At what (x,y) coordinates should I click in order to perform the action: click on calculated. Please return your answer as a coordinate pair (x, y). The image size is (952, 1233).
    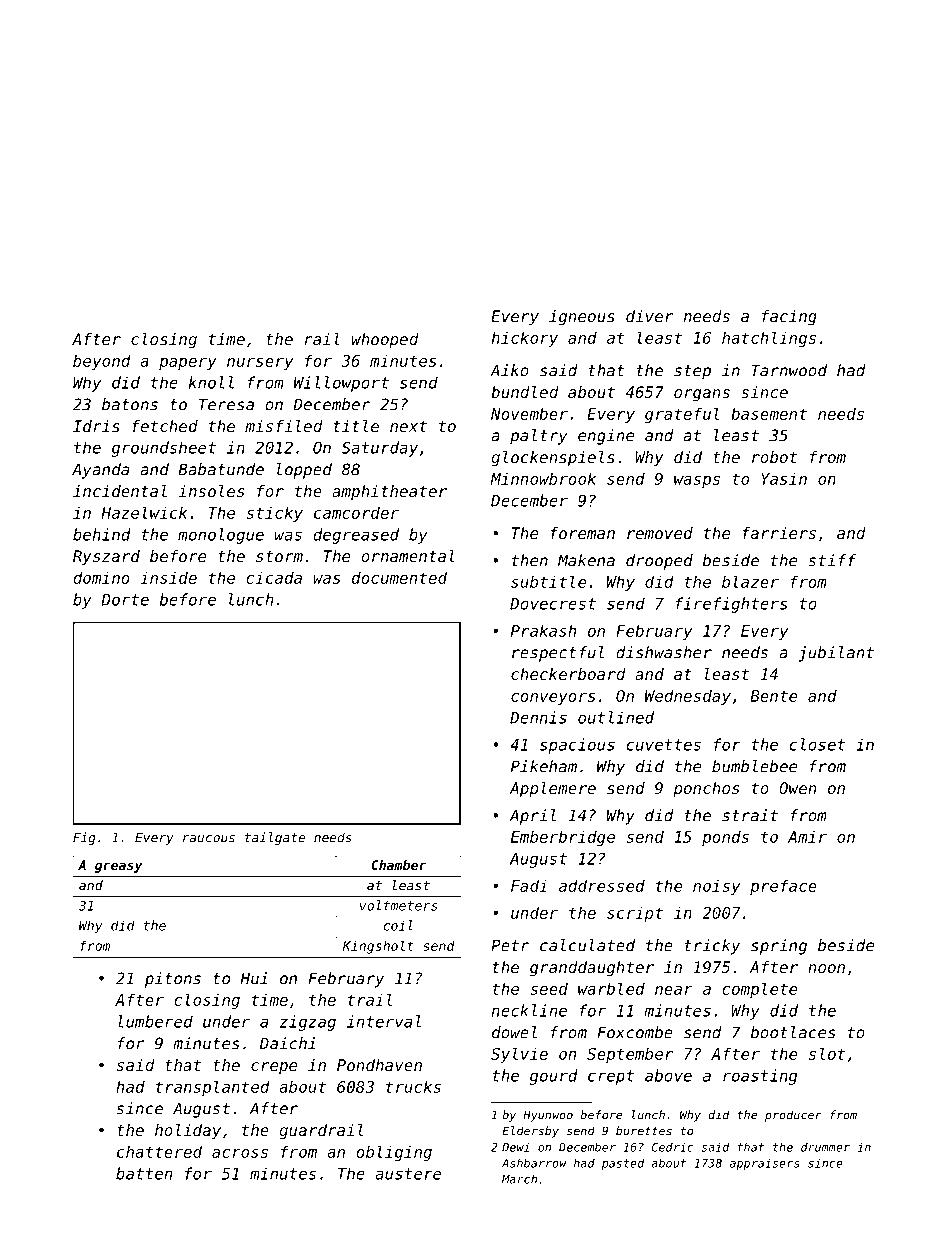
    Looking at the image, I should click on (587, 945).
